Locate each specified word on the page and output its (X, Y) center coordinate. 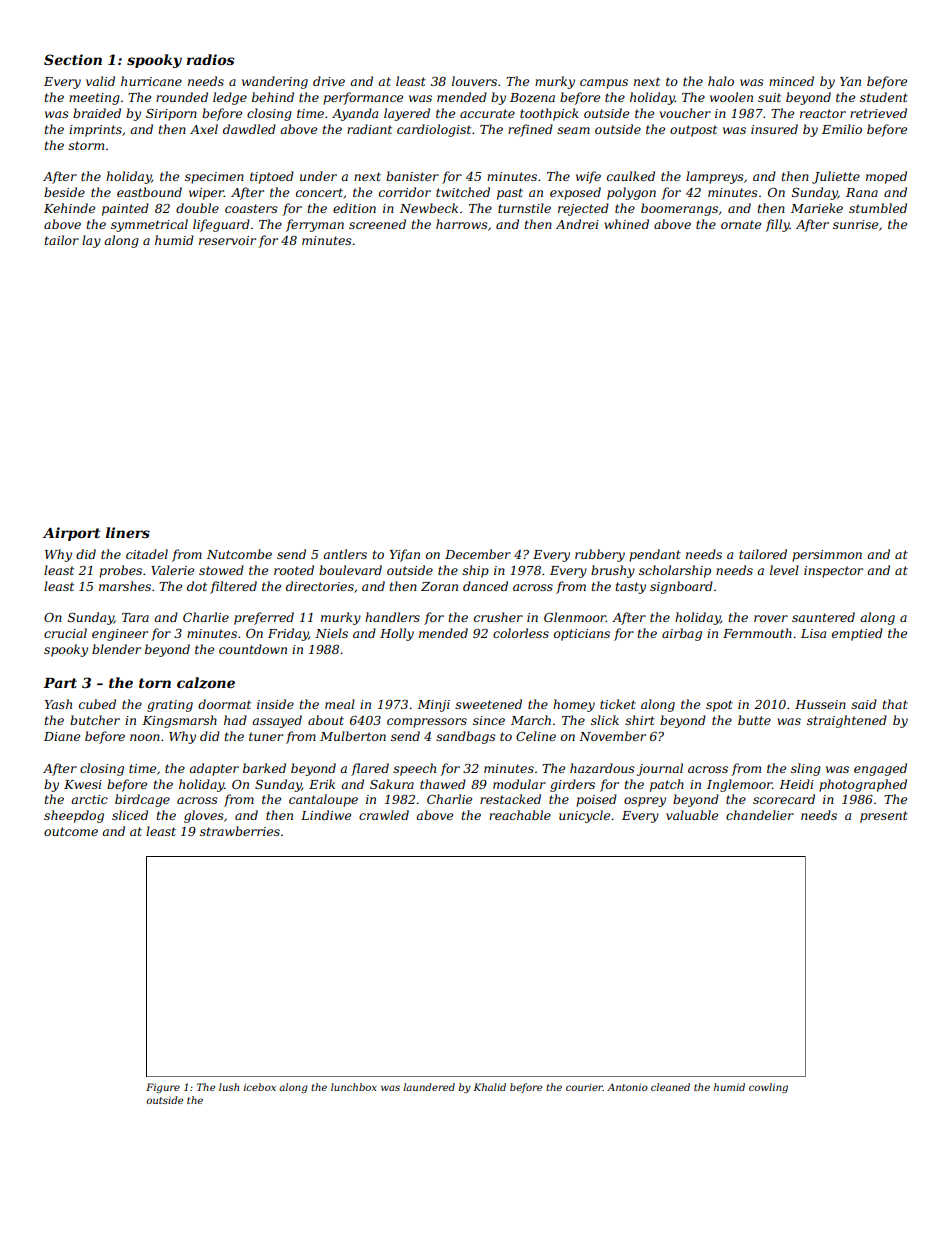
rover (771, 618)
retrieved (878, 113)
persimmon (827, 556)
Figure (163, 1088)
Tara (135, 617)
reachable (520, 815)
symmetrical (149, 225)
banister (412, 176)
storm (86, 145)
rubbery (600, 555)
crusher (498, 617)
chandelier (760, 815)
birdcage (142, 800)
